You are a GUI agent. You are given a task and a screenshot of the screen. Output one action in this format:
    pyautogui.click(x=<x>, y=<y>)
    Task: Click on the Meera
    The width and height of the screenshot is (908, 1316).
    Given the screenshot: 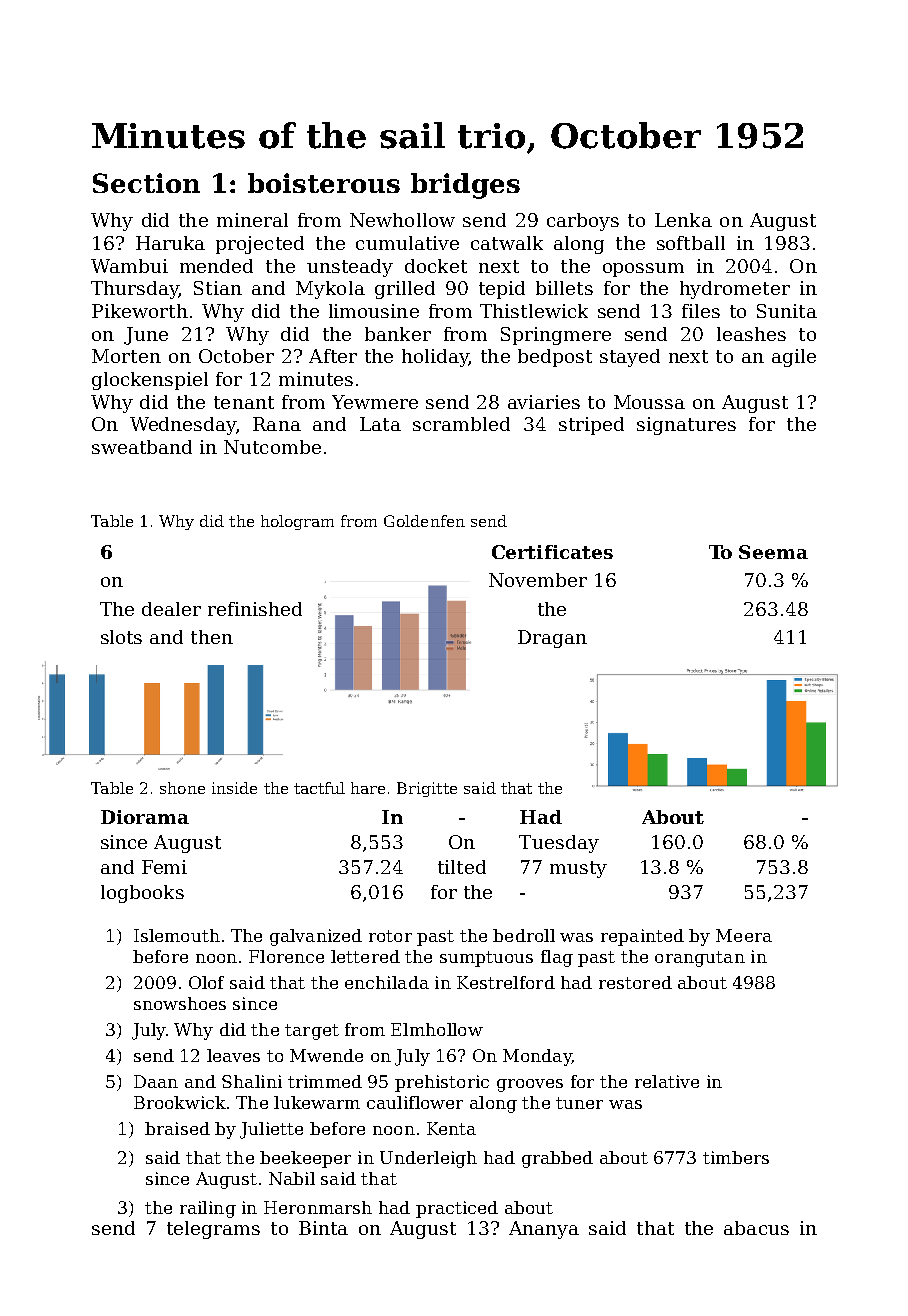 What is the action you would take?
    pyautogui.click(x=744, y=935)
